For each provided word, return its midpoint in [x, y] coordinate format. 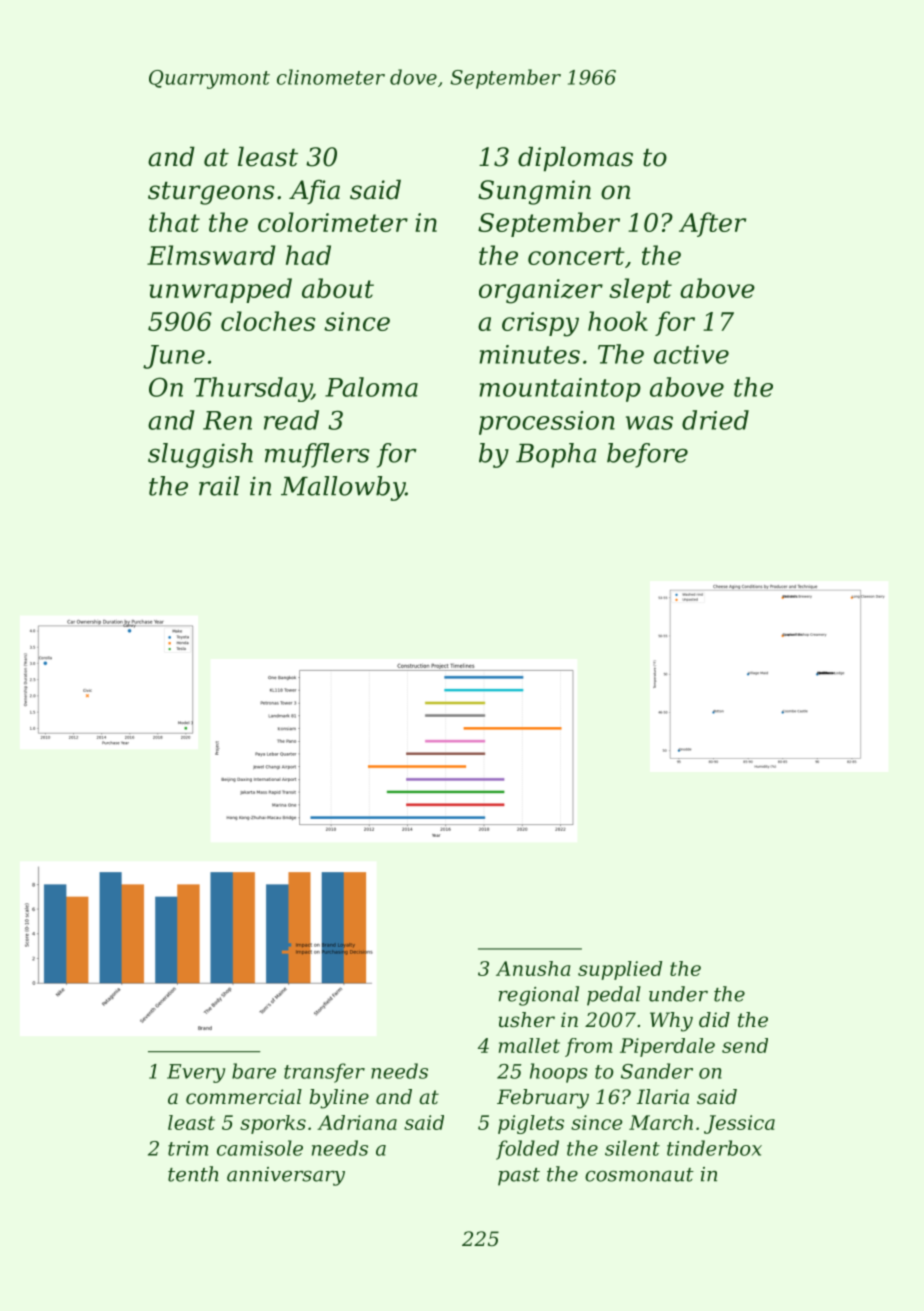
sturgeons [211, 193]
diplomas [575, 159]
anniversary [286, 1176]
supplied [620, 970]
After [712, 224]
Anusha [533, 968]
